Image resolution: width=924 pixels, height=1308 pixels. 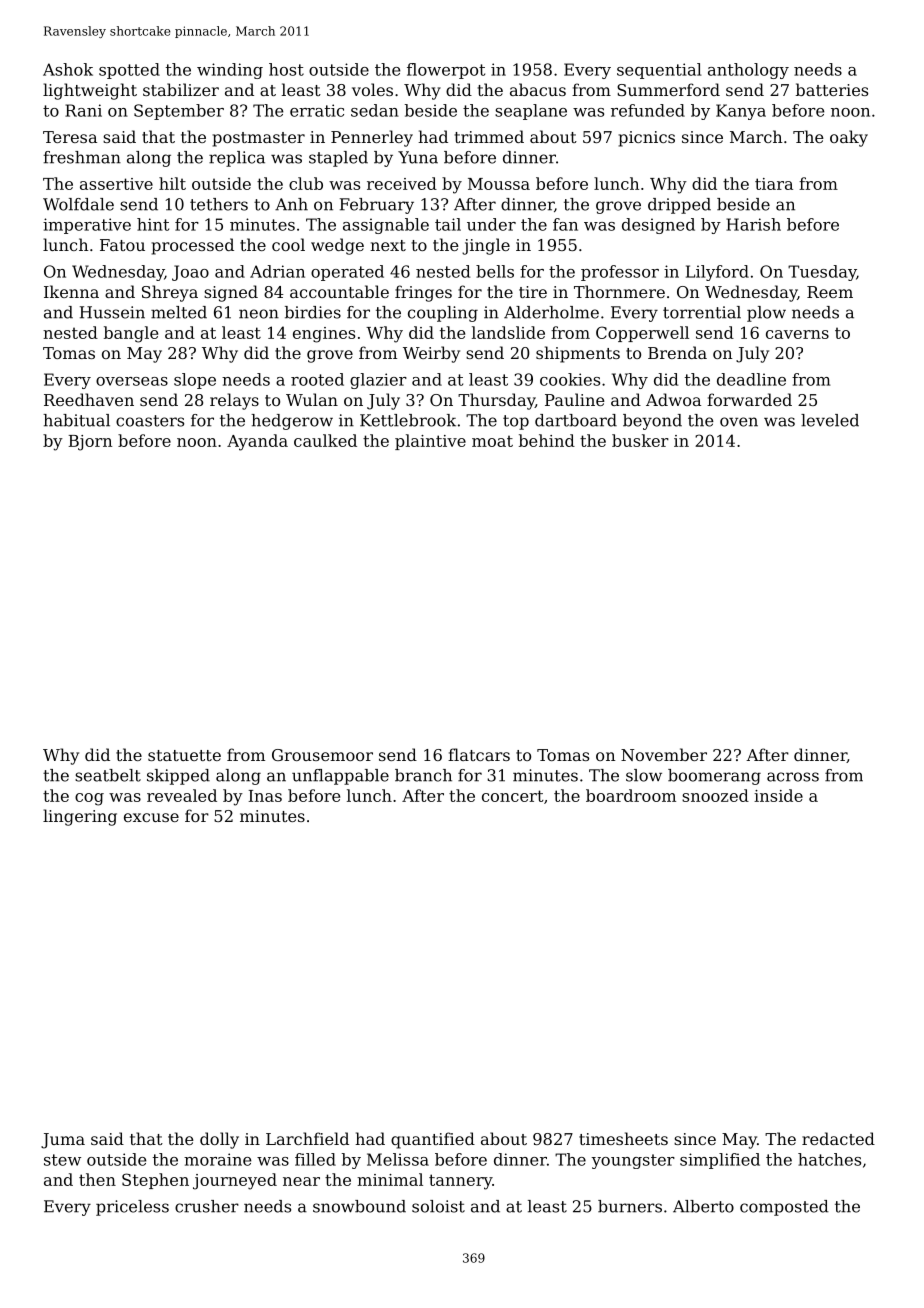 What do you see at coordinates (438, 1206) in the document?
I see `soloist` at bounding box center [438, 1206].
